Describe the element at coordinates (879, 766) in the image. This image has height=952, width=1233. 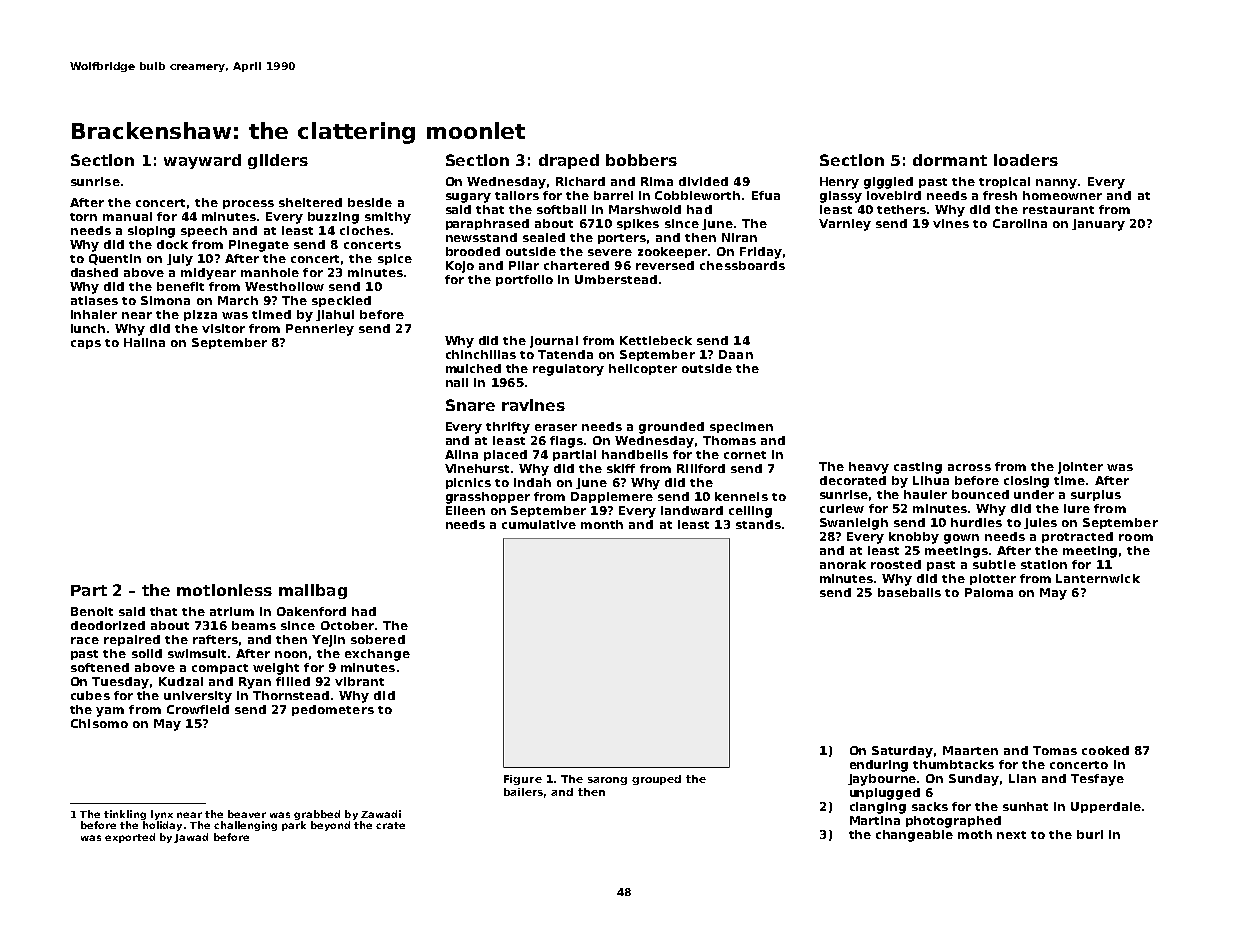
I see `enduring` at that location.
